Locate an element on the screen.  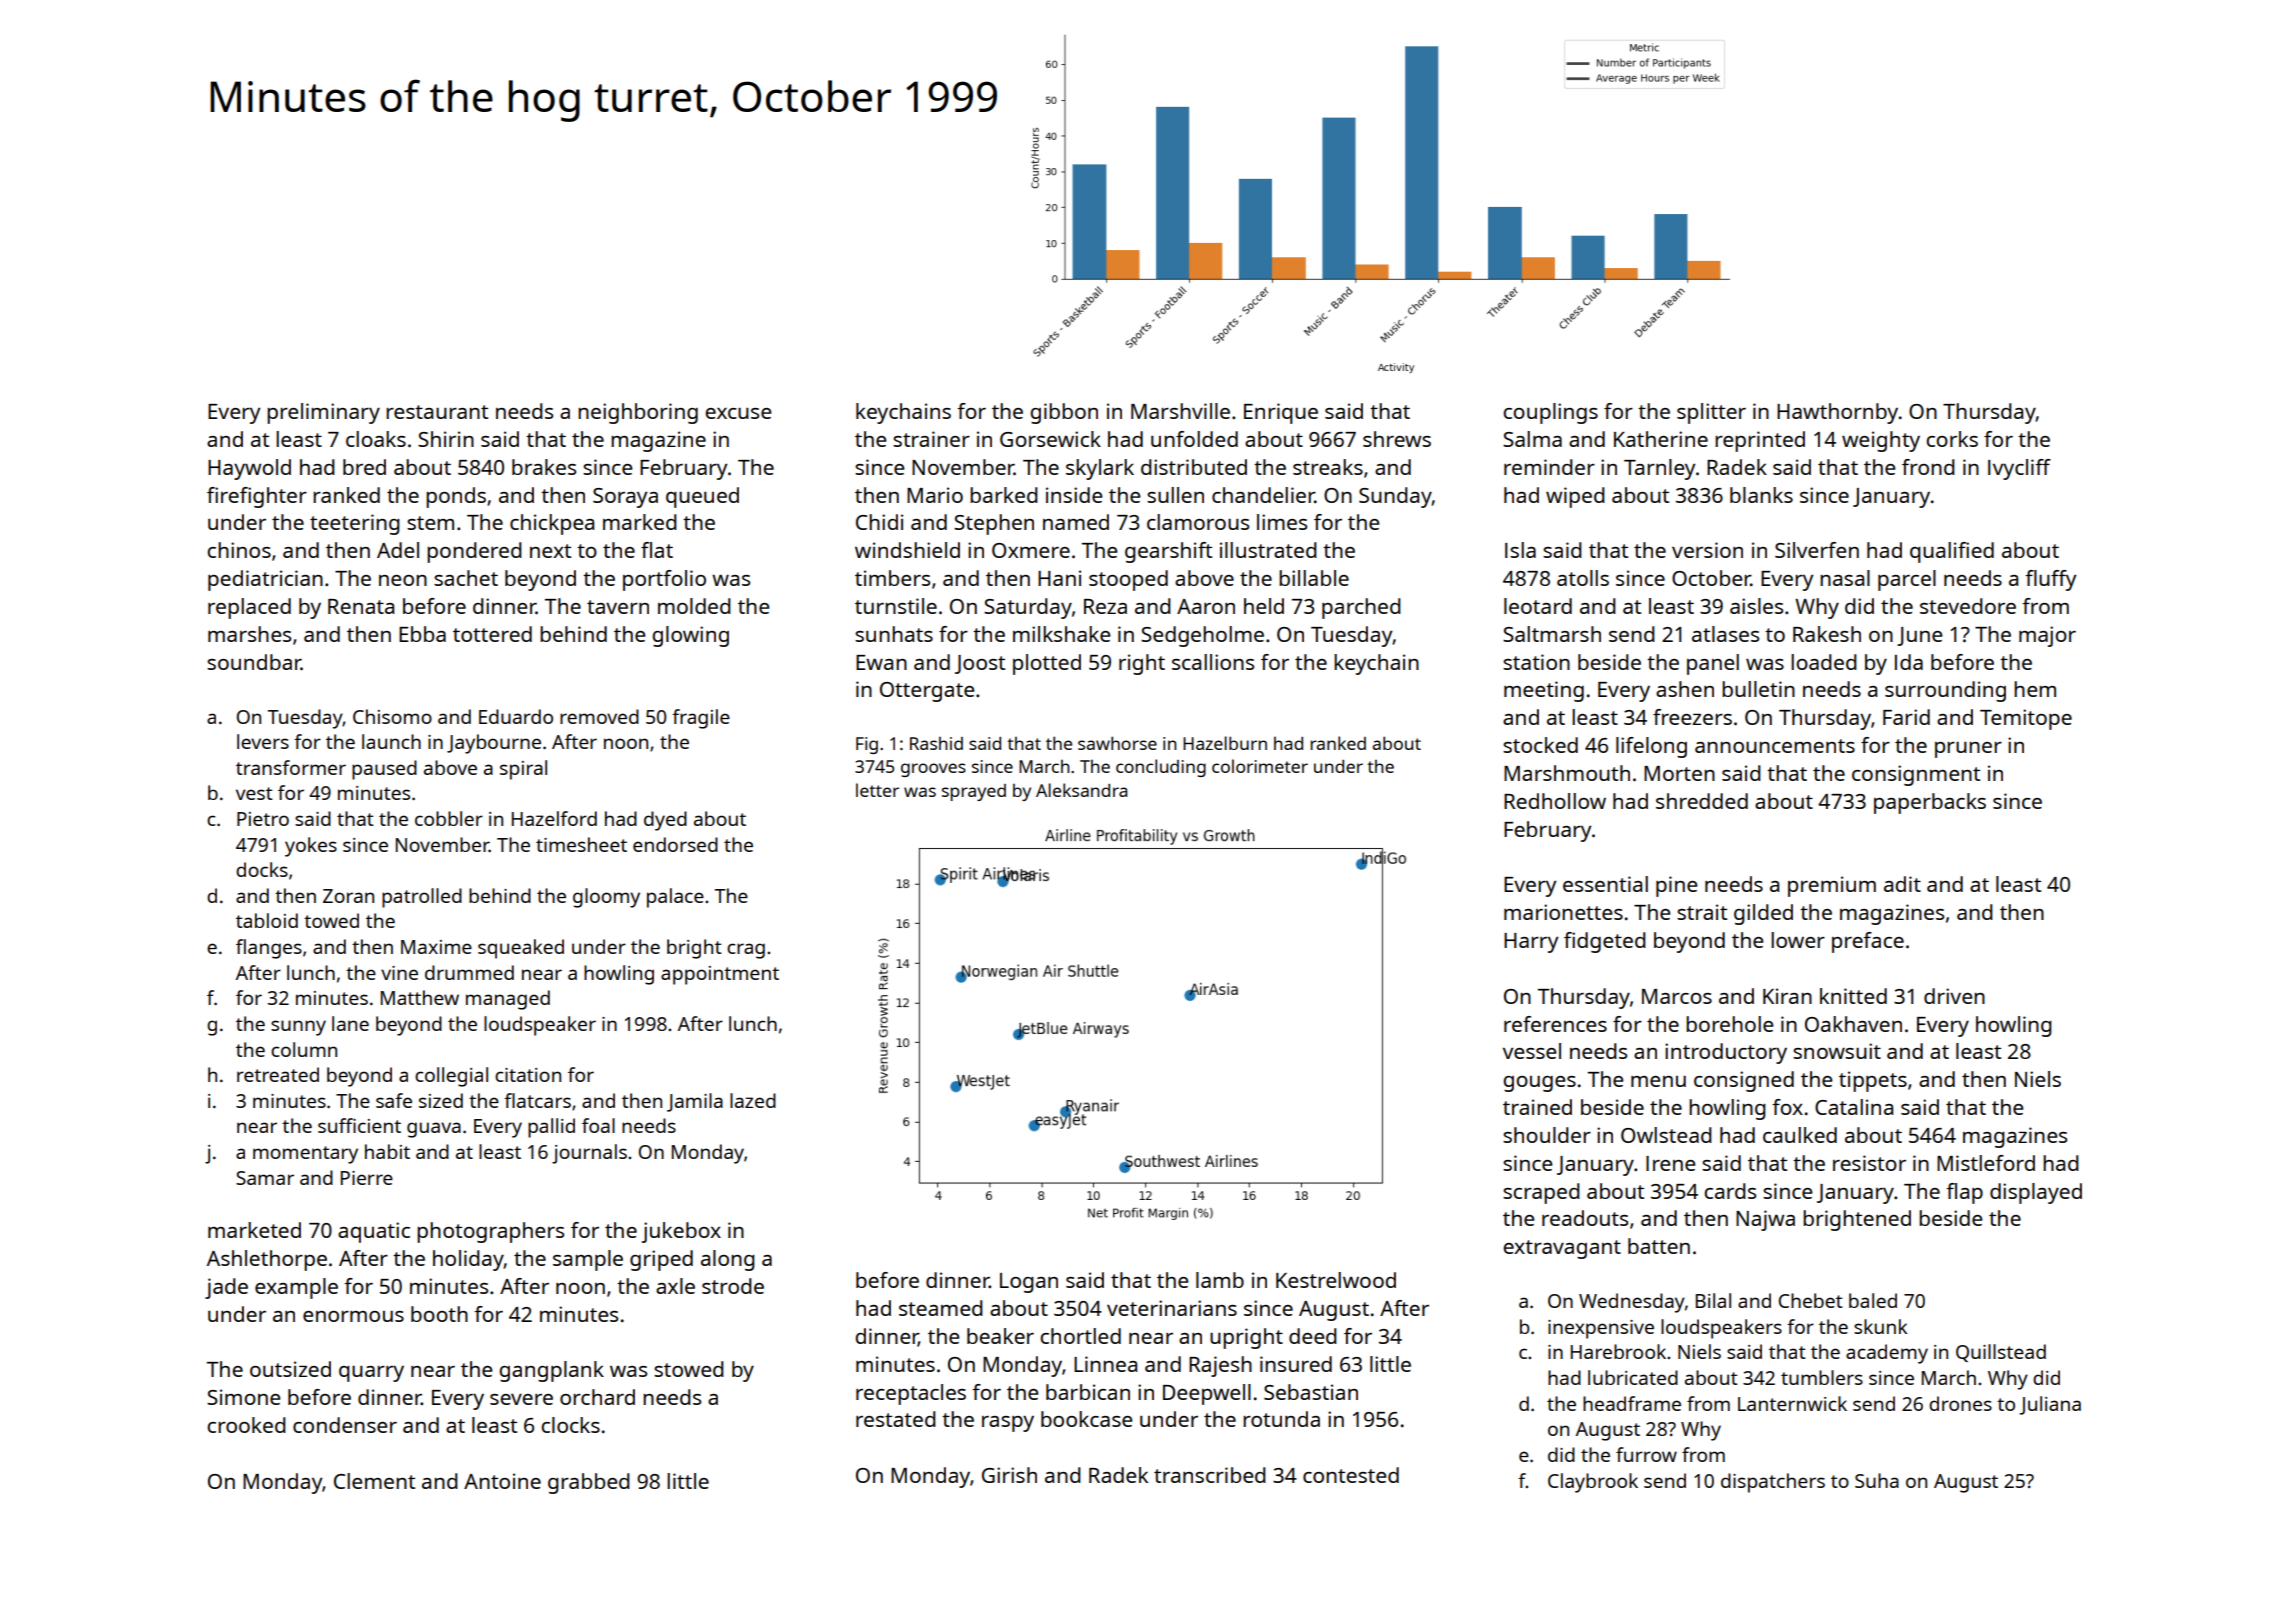
managed is located at coordinates (508, 1000).
